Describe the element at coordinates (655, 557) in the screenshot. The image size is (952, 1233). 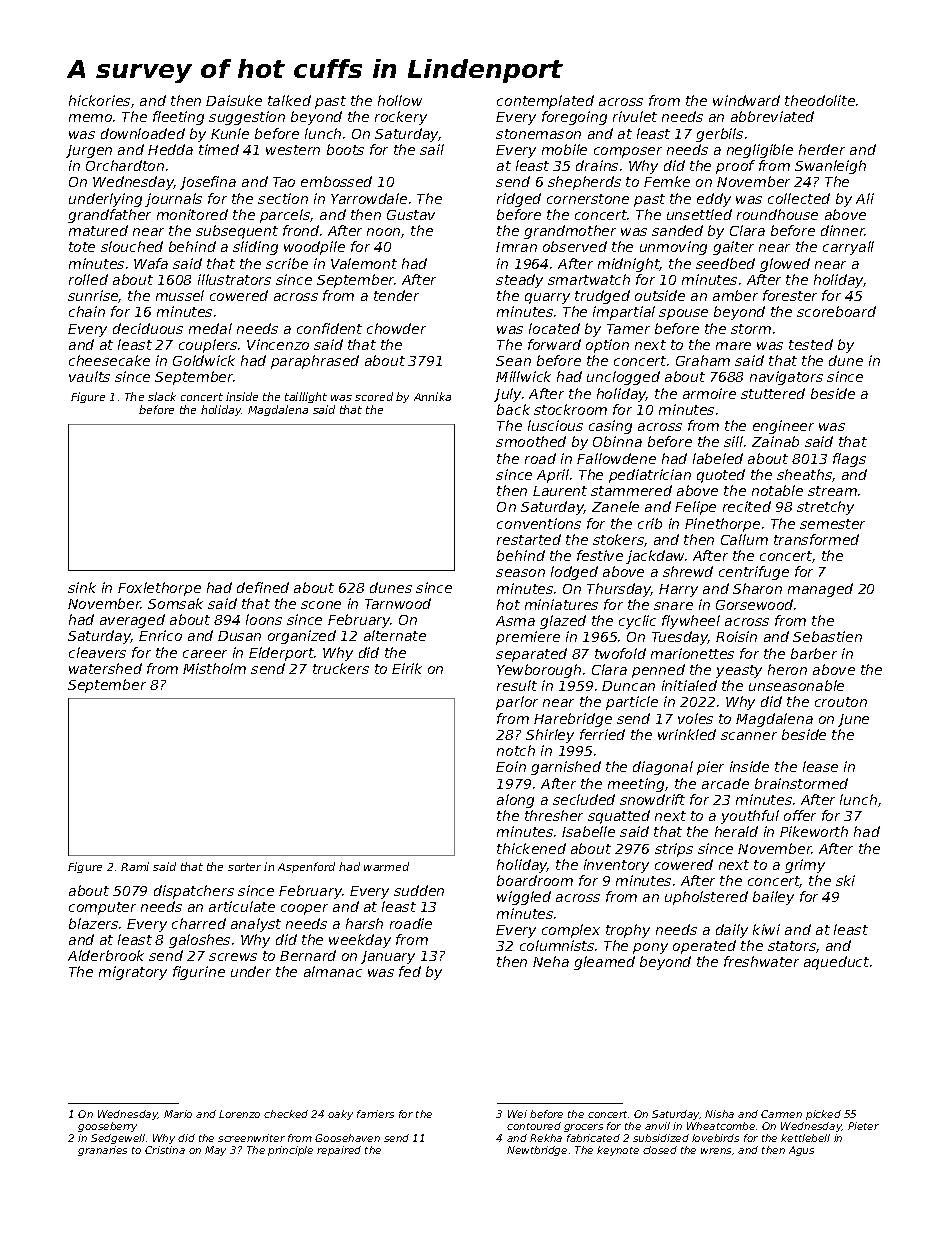
I see `jackdaw` at that location.
